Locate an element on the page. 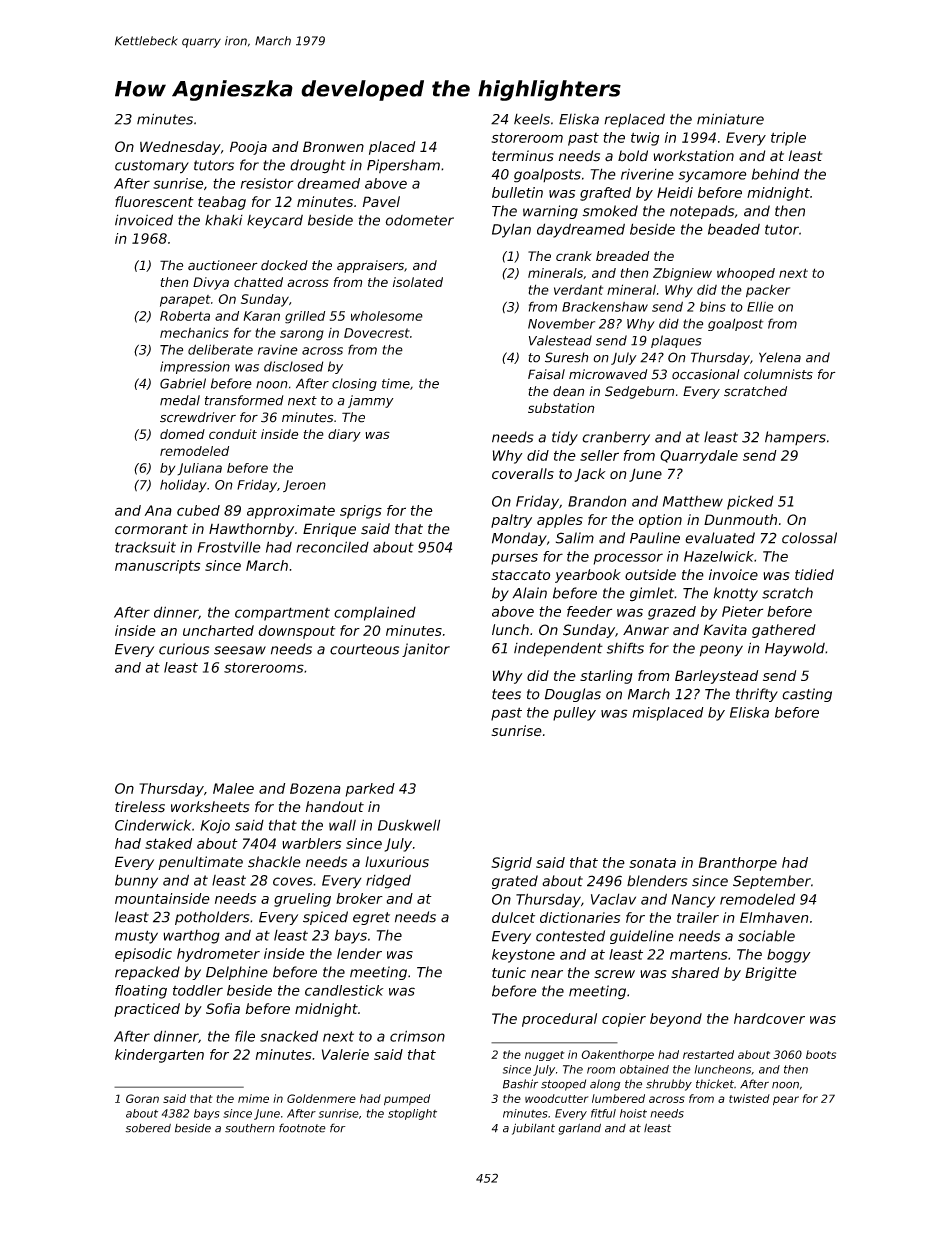 The height and width of the page is (1233, 952). casting is located at coordinates (807, 695).
